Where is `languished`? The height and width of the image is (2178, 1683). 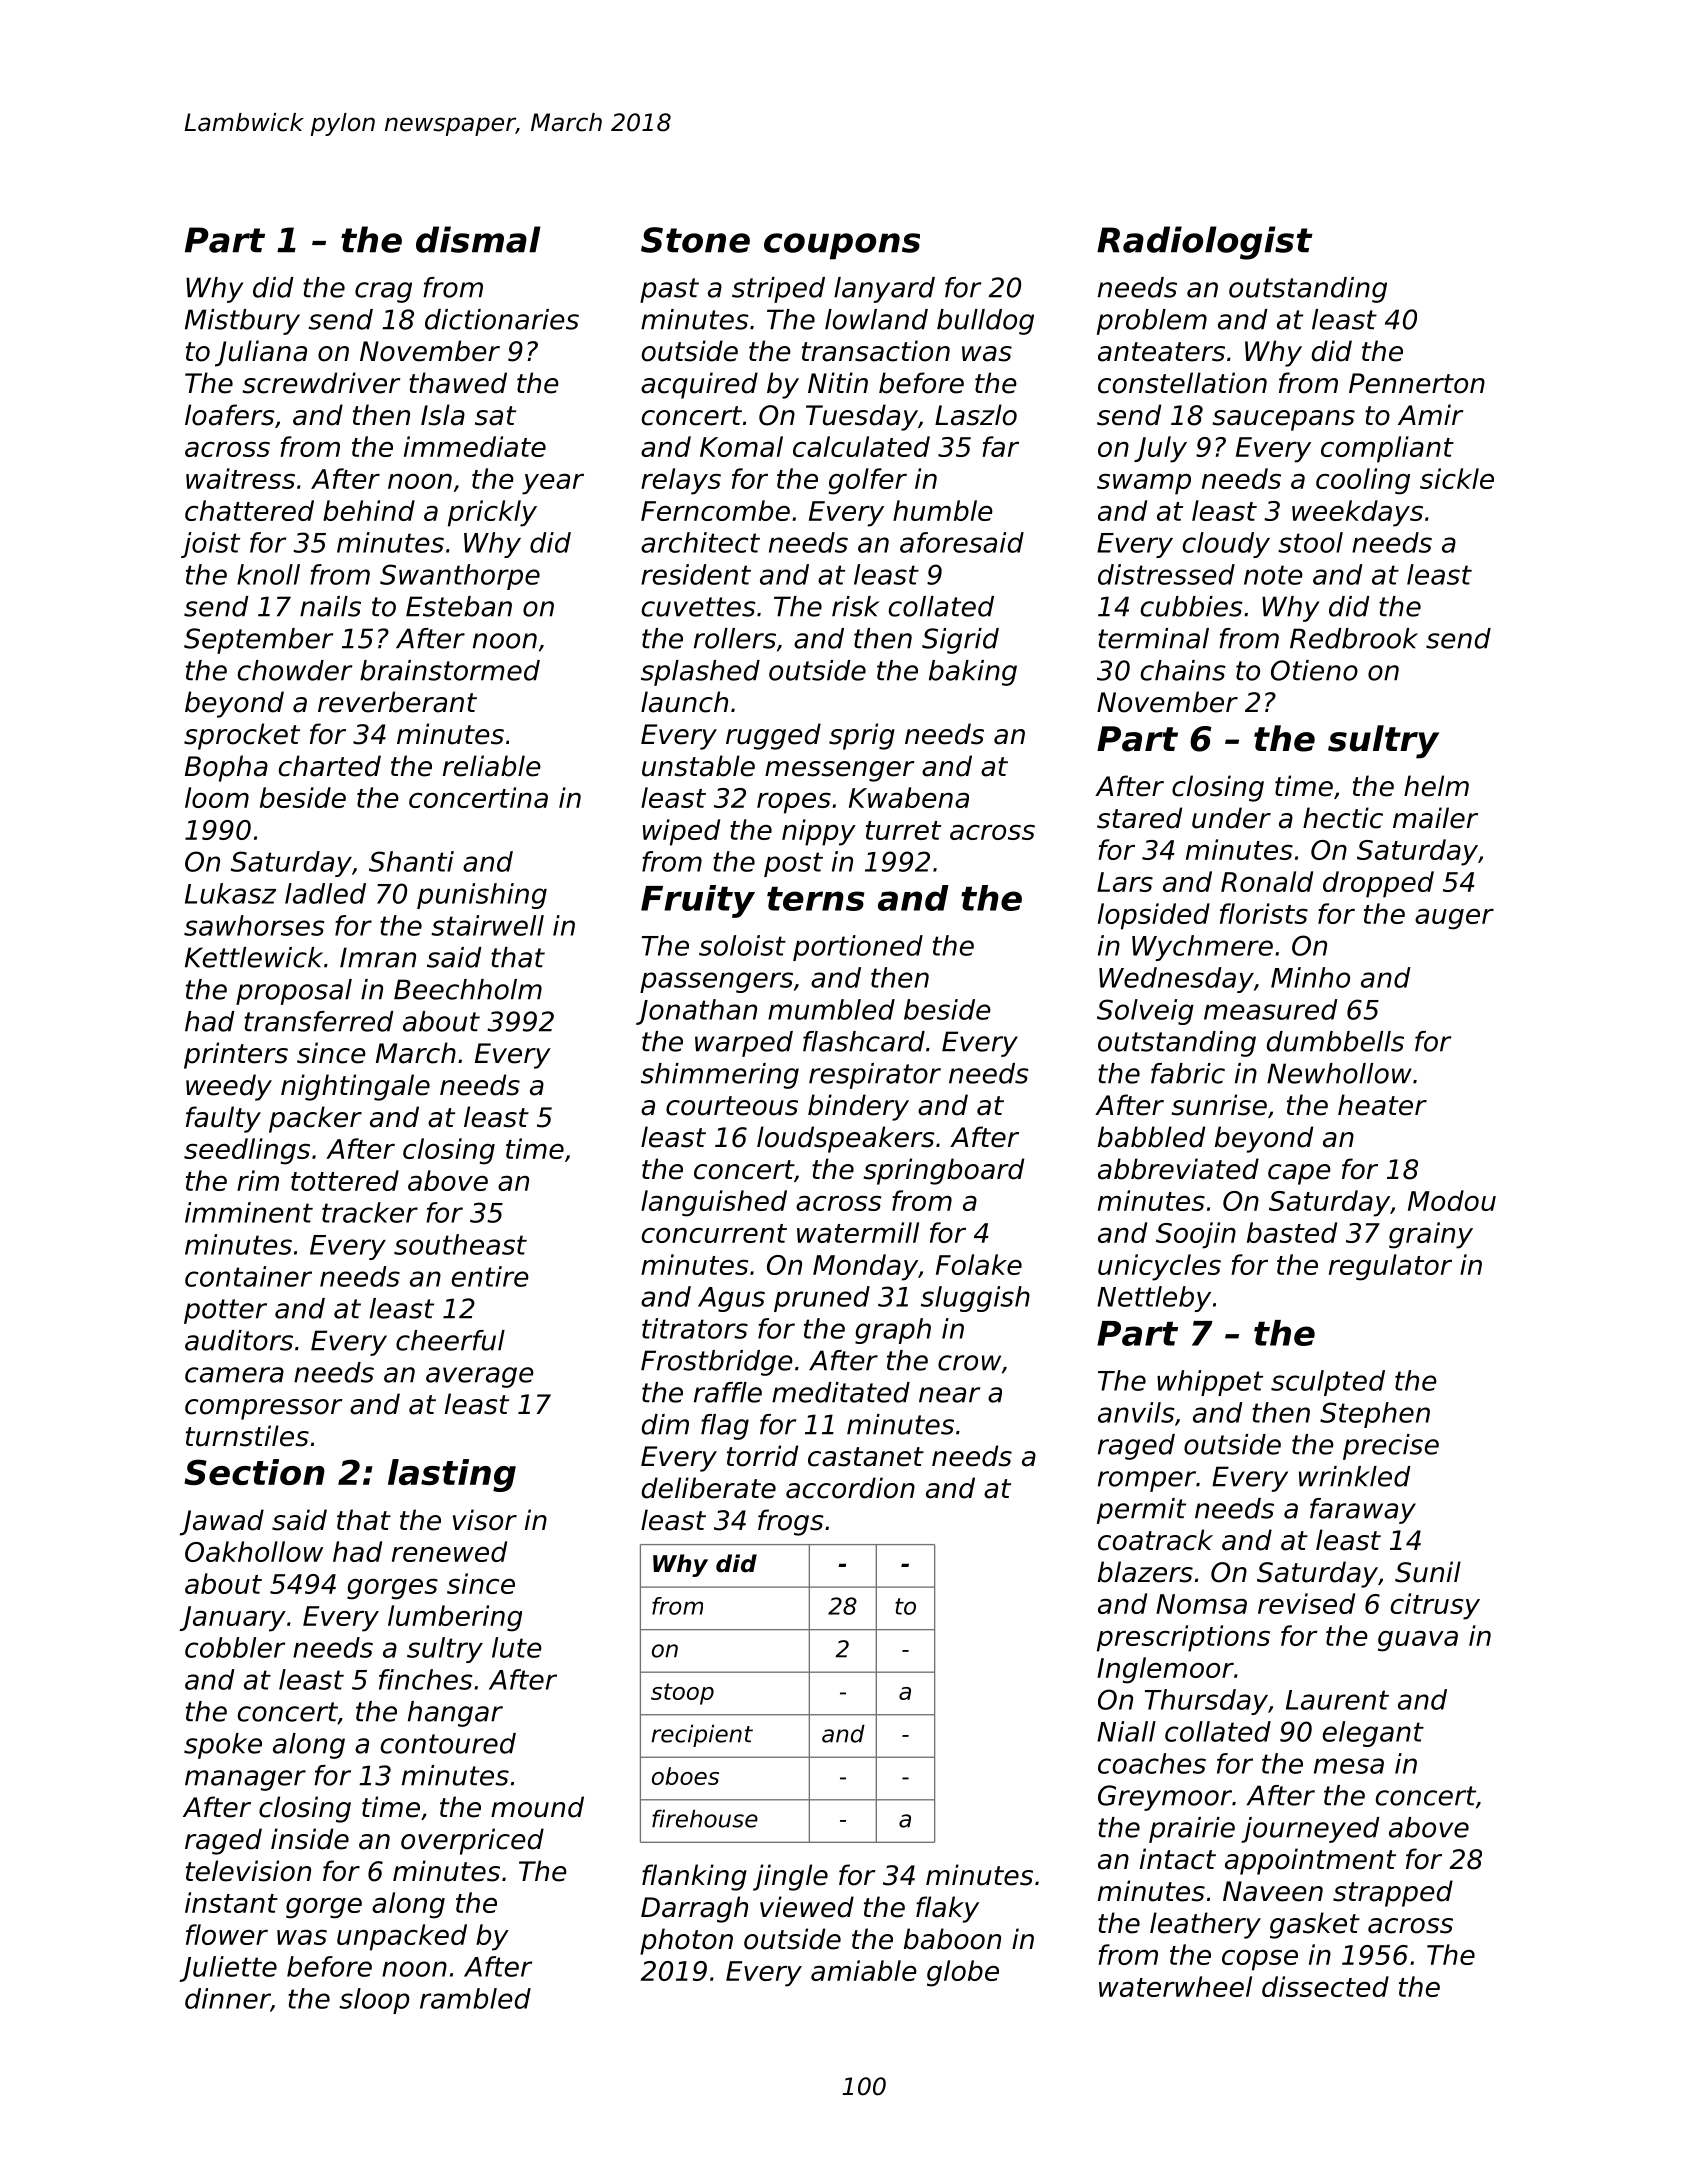 languished is located at coordinates (714, 1203).
